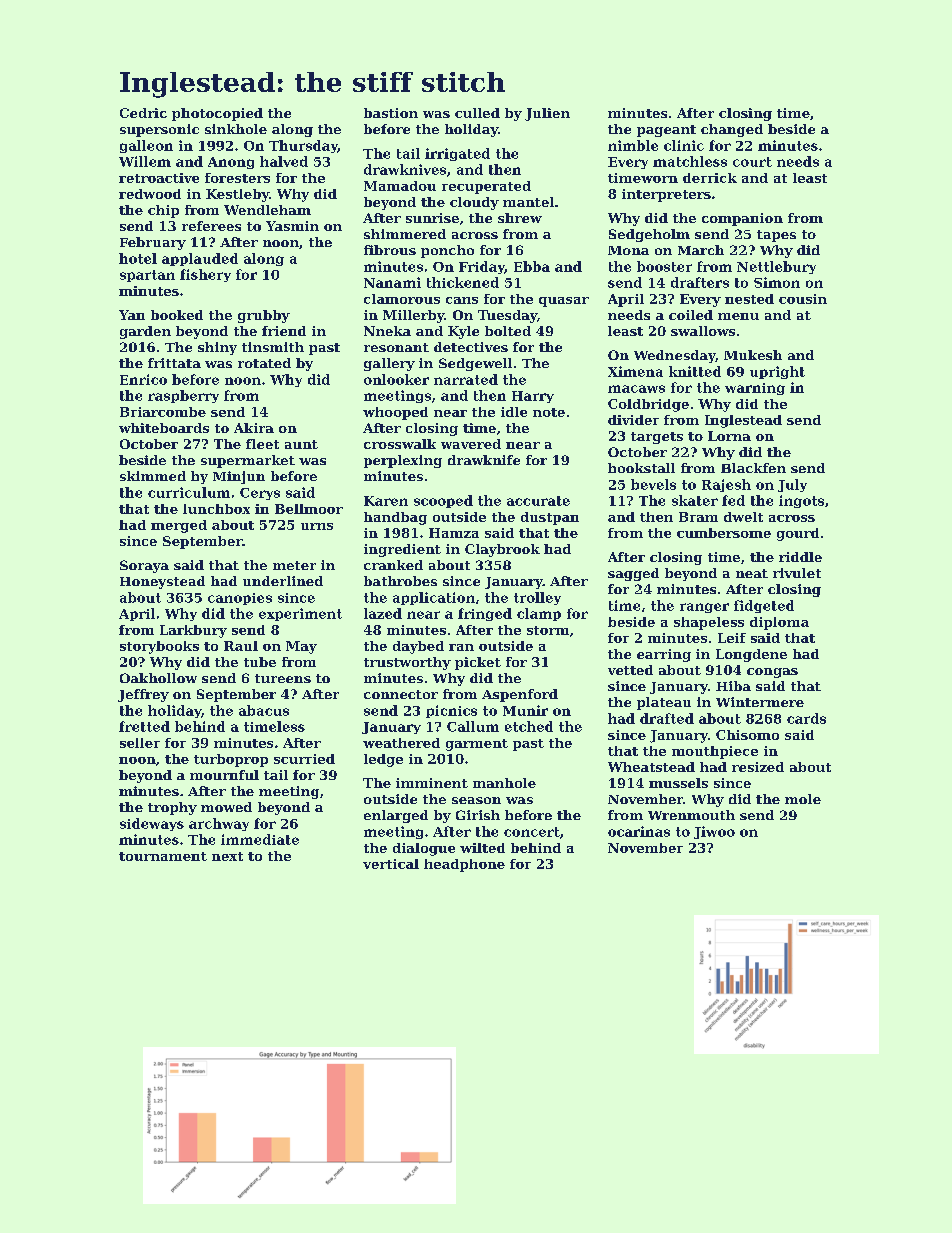 The height and width of the screenshot is (1233, 952). What do you see at coordinates (462, 300) in the screenshot?
I see `cans` at bounding box center [462, 300].
